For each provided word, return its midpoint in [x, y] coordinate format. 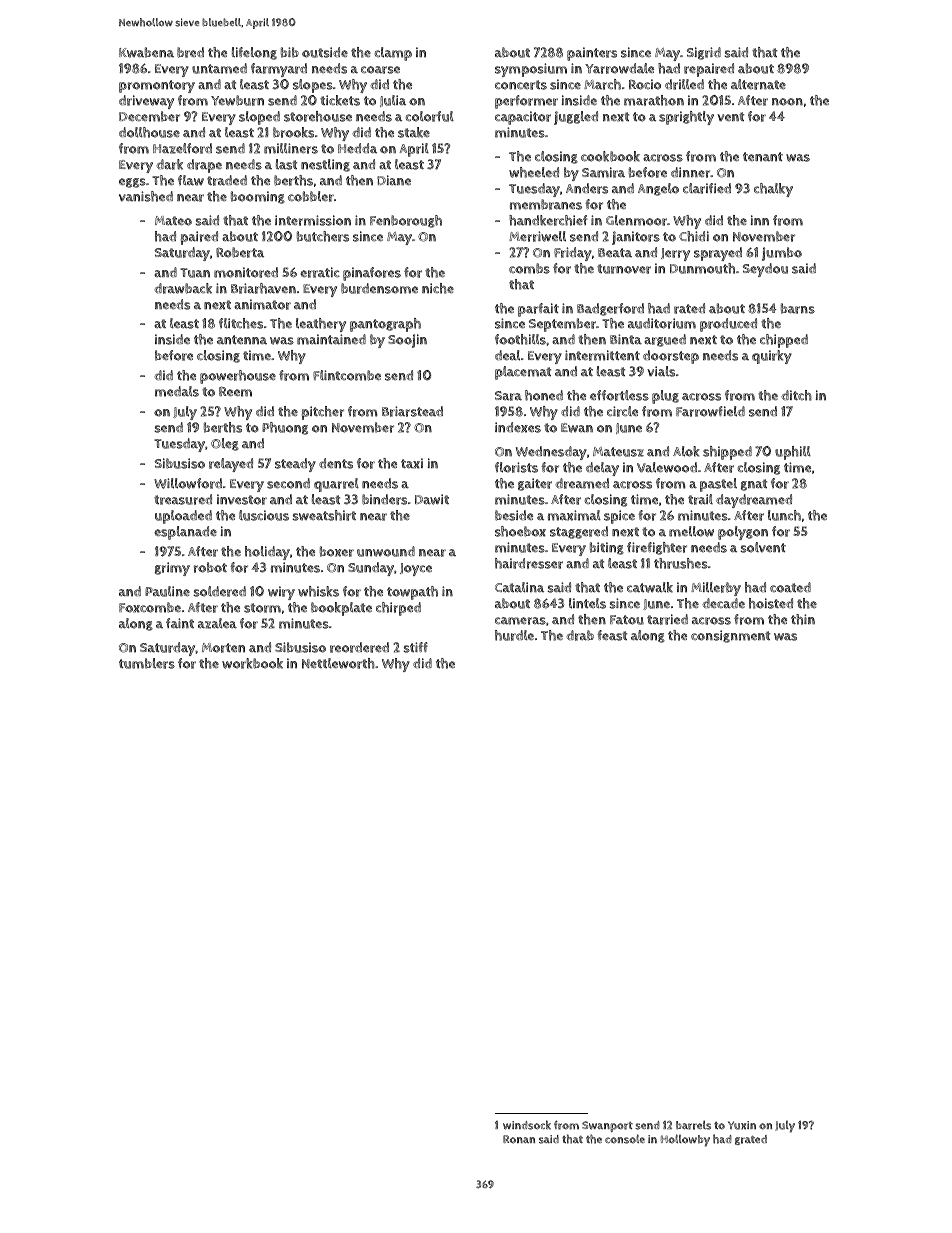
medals [177, 391]
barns [798, 308]
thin [803, 619]
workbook [252, 663]
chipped [784, 341]
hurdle [514, 635]
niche [438, 288]
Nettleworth [338, 663]
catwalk [650, 587]
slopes [313, 86]
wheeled [534, 172]
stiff [415, 647]
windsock [527, 1125]
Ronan [519, 1139]
